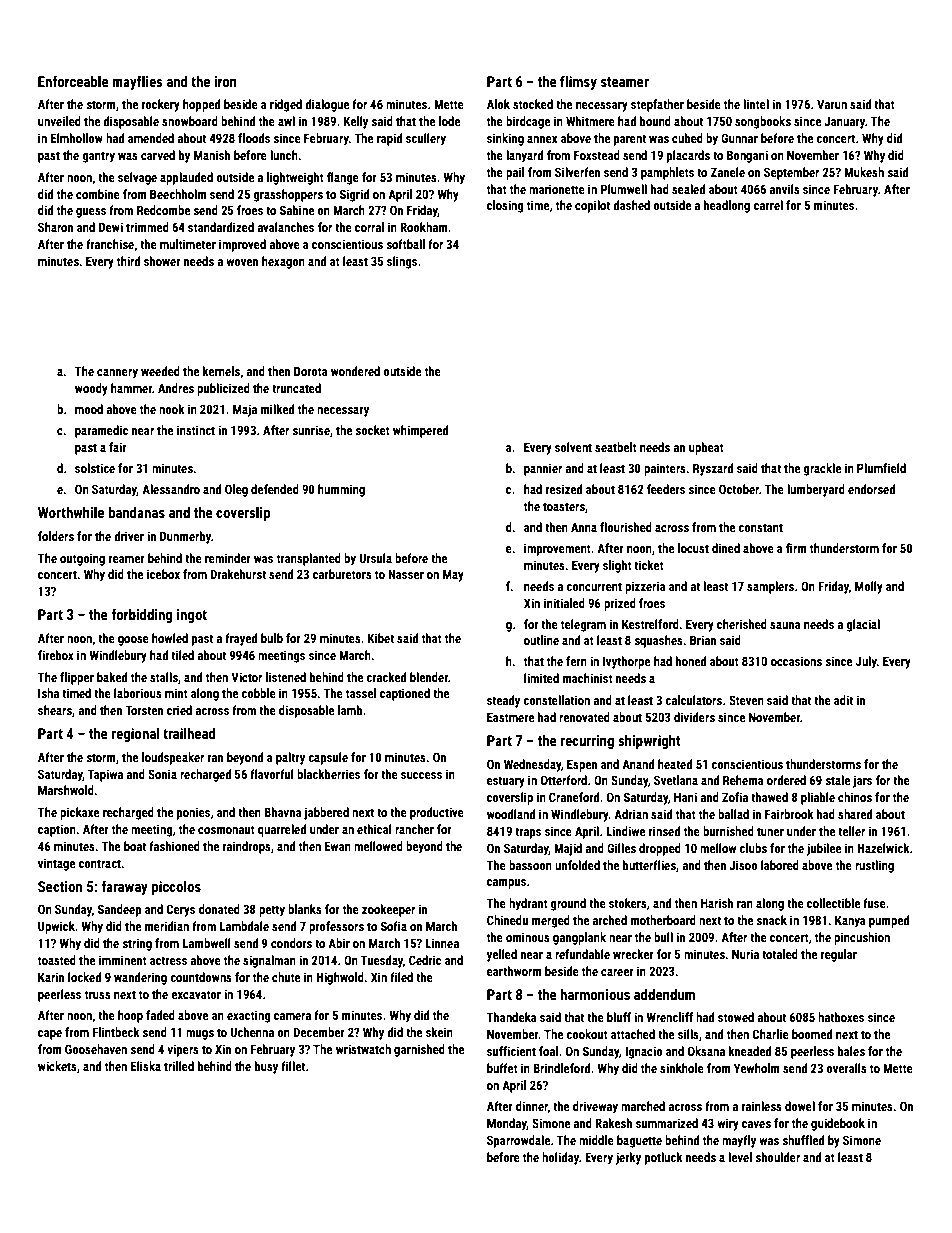  What do you see at coordinates (56, 864) in the screenshot?
I see `vintage` at bounding box center [56, 864].
